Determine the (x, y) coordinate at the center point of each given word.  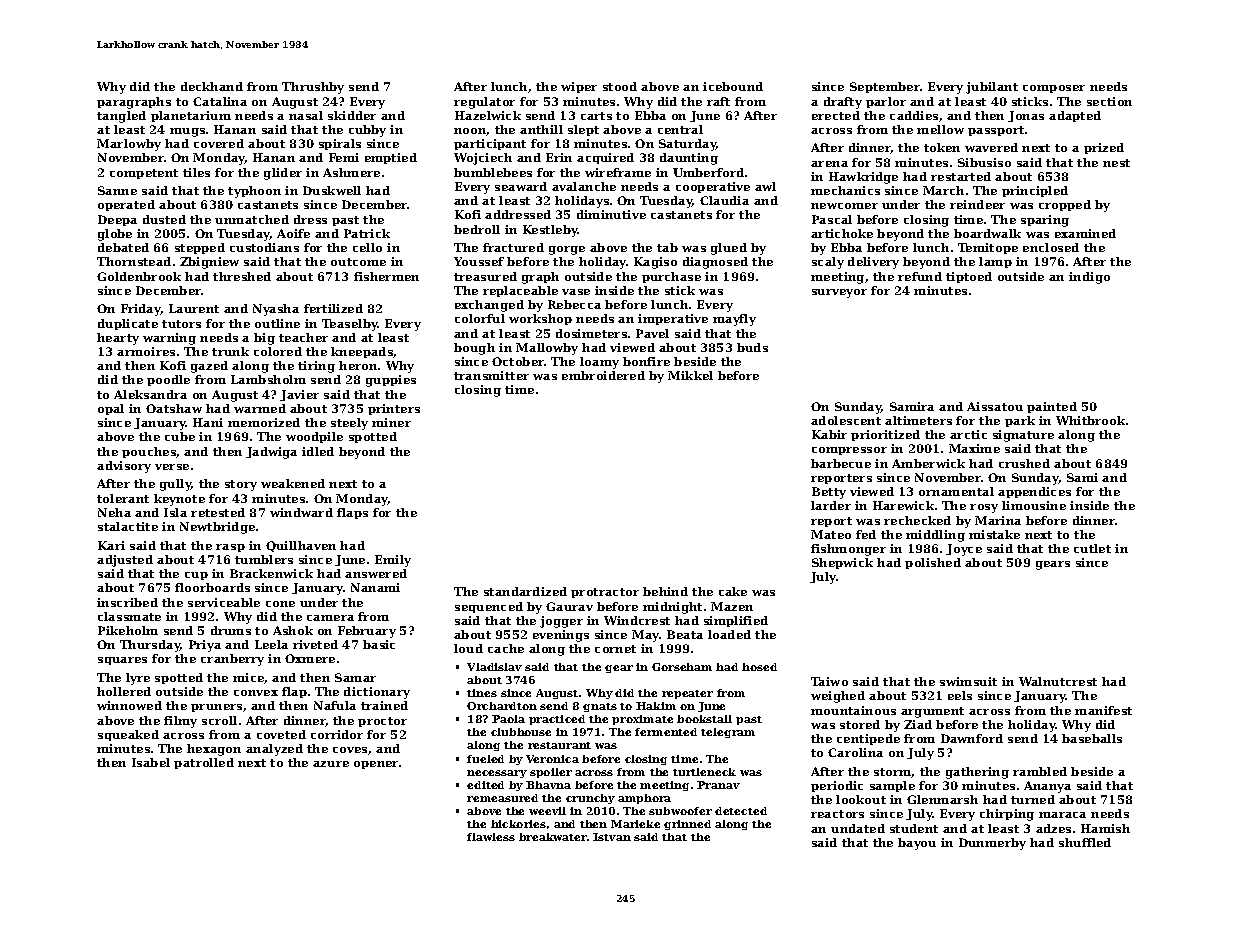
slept (583, 130)
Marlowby (129, 145)
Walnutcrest (1058, 681)
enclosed (1051, 247)
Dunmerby (992, 844)
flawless (491, 837)
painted (1052, 407)
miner (391, 422)
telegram (728, 733)
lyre (138, 679)
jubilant (992, 88)
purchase (671, 277)
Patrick (367, 233)
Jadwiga (271, 453)
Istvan (612, 837)
